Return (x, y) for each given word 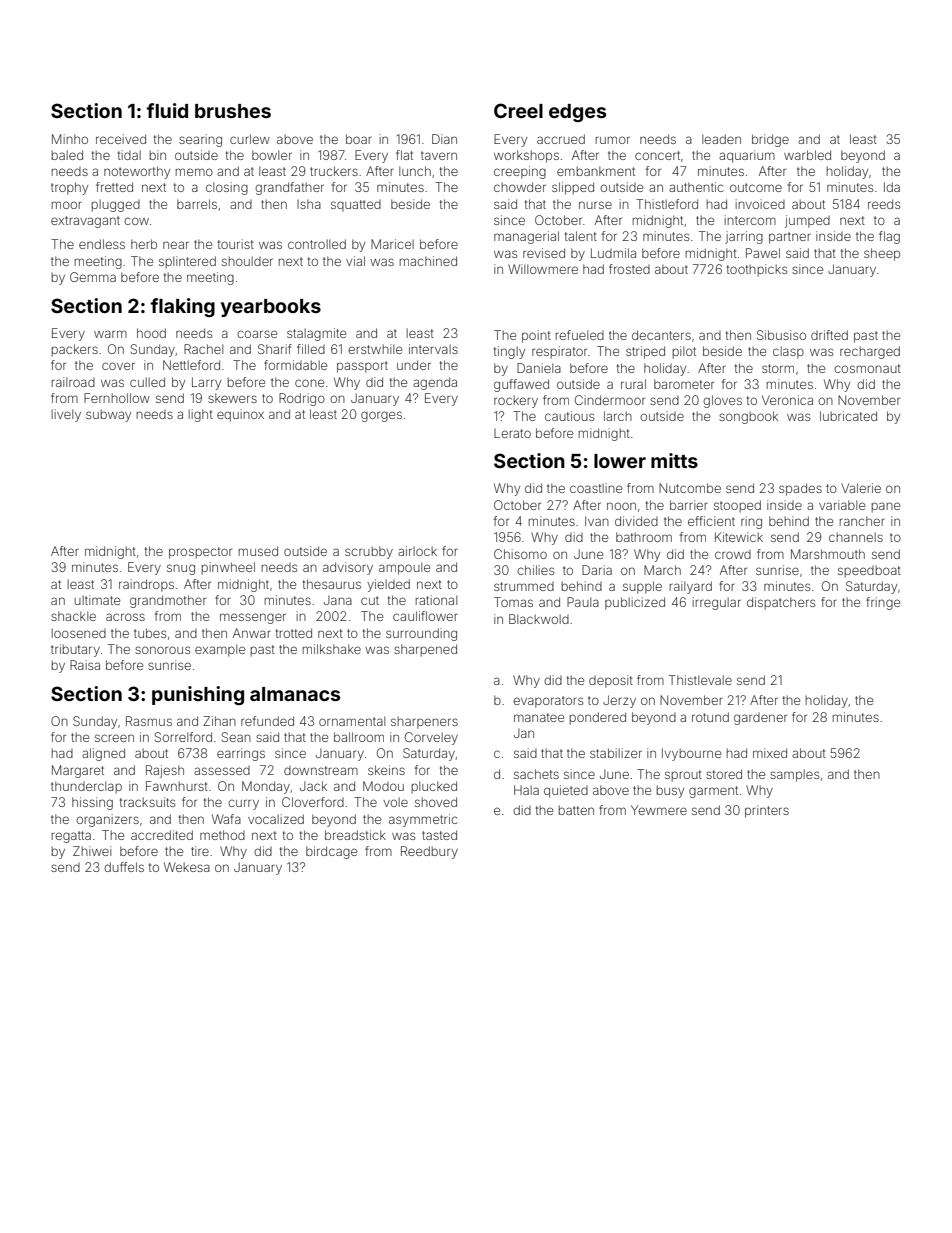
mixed (770, 753)
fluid (167, 110)
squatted (356, 205)
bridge (770, 140)
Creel (518, 110)
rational (436, 600)
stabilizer (616, 753)
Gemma (93, 277)
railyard (691, 587)
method (222, 835)
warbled (807, 155)
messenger (253, 618)
